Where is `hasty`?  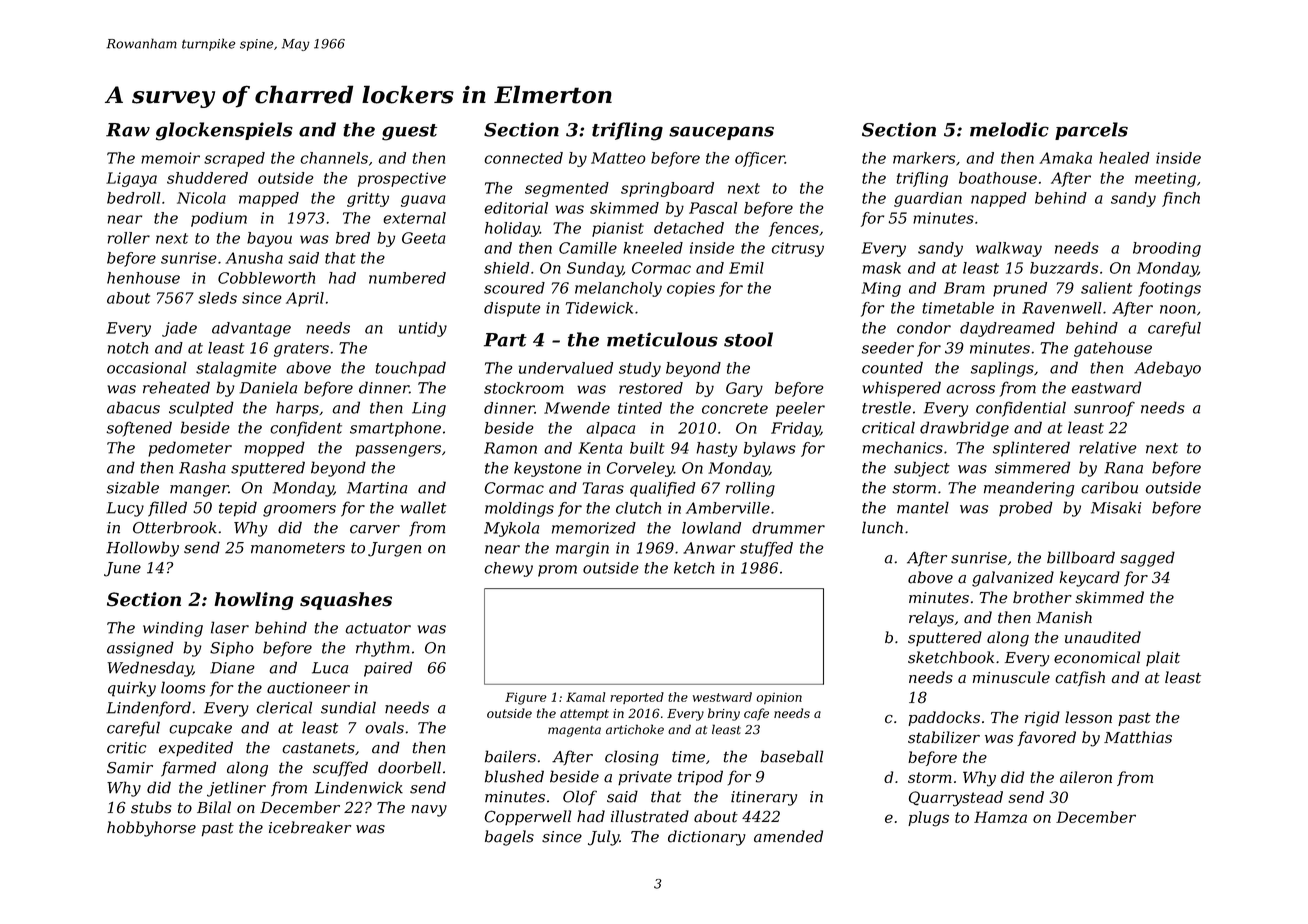 hasty is located at coordinates (716, 449).
